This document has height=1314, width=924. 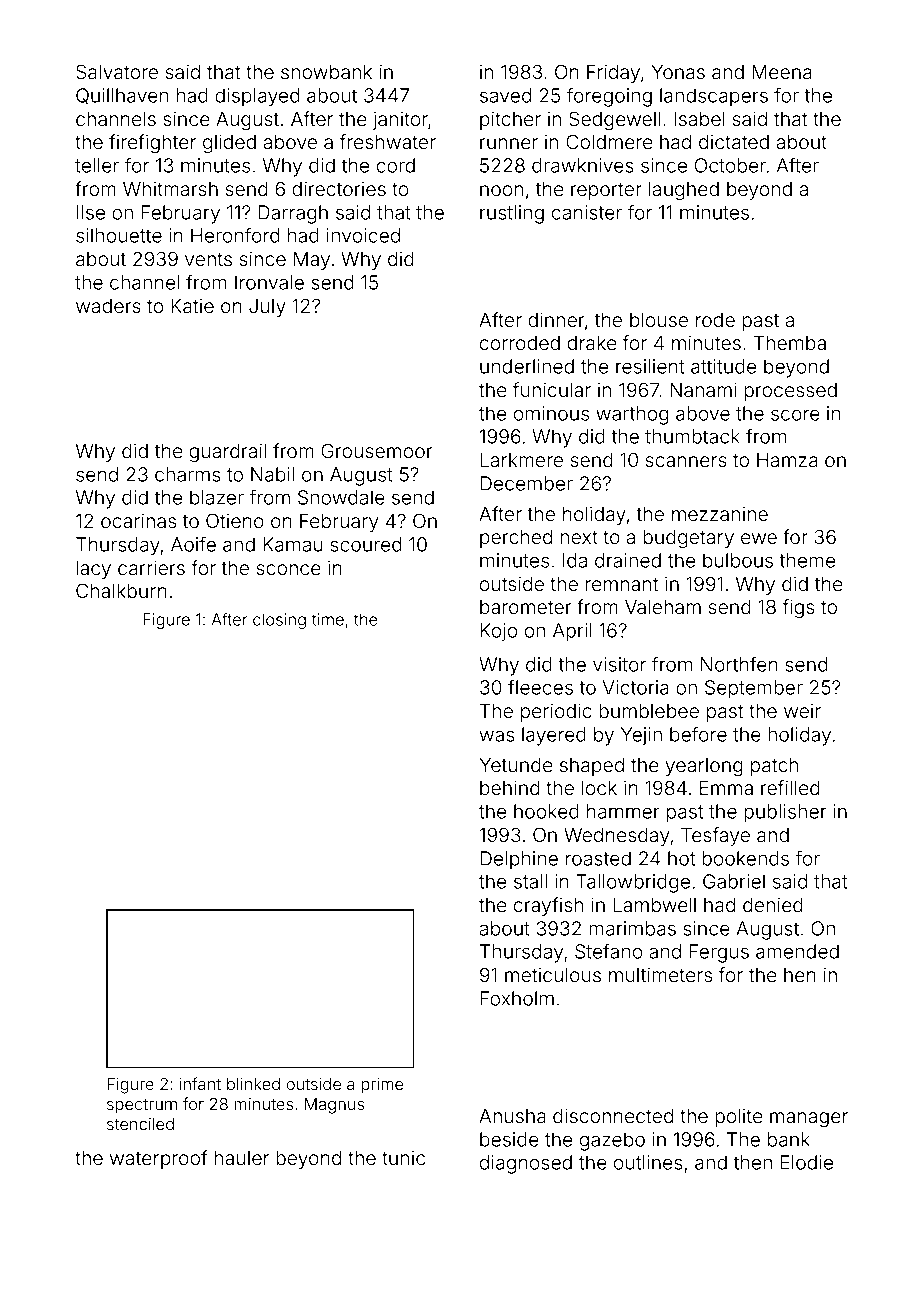 What do you see at coordinates (117, 71) in the document?
I see `Salvatore` at bounding box center [117, 71].
